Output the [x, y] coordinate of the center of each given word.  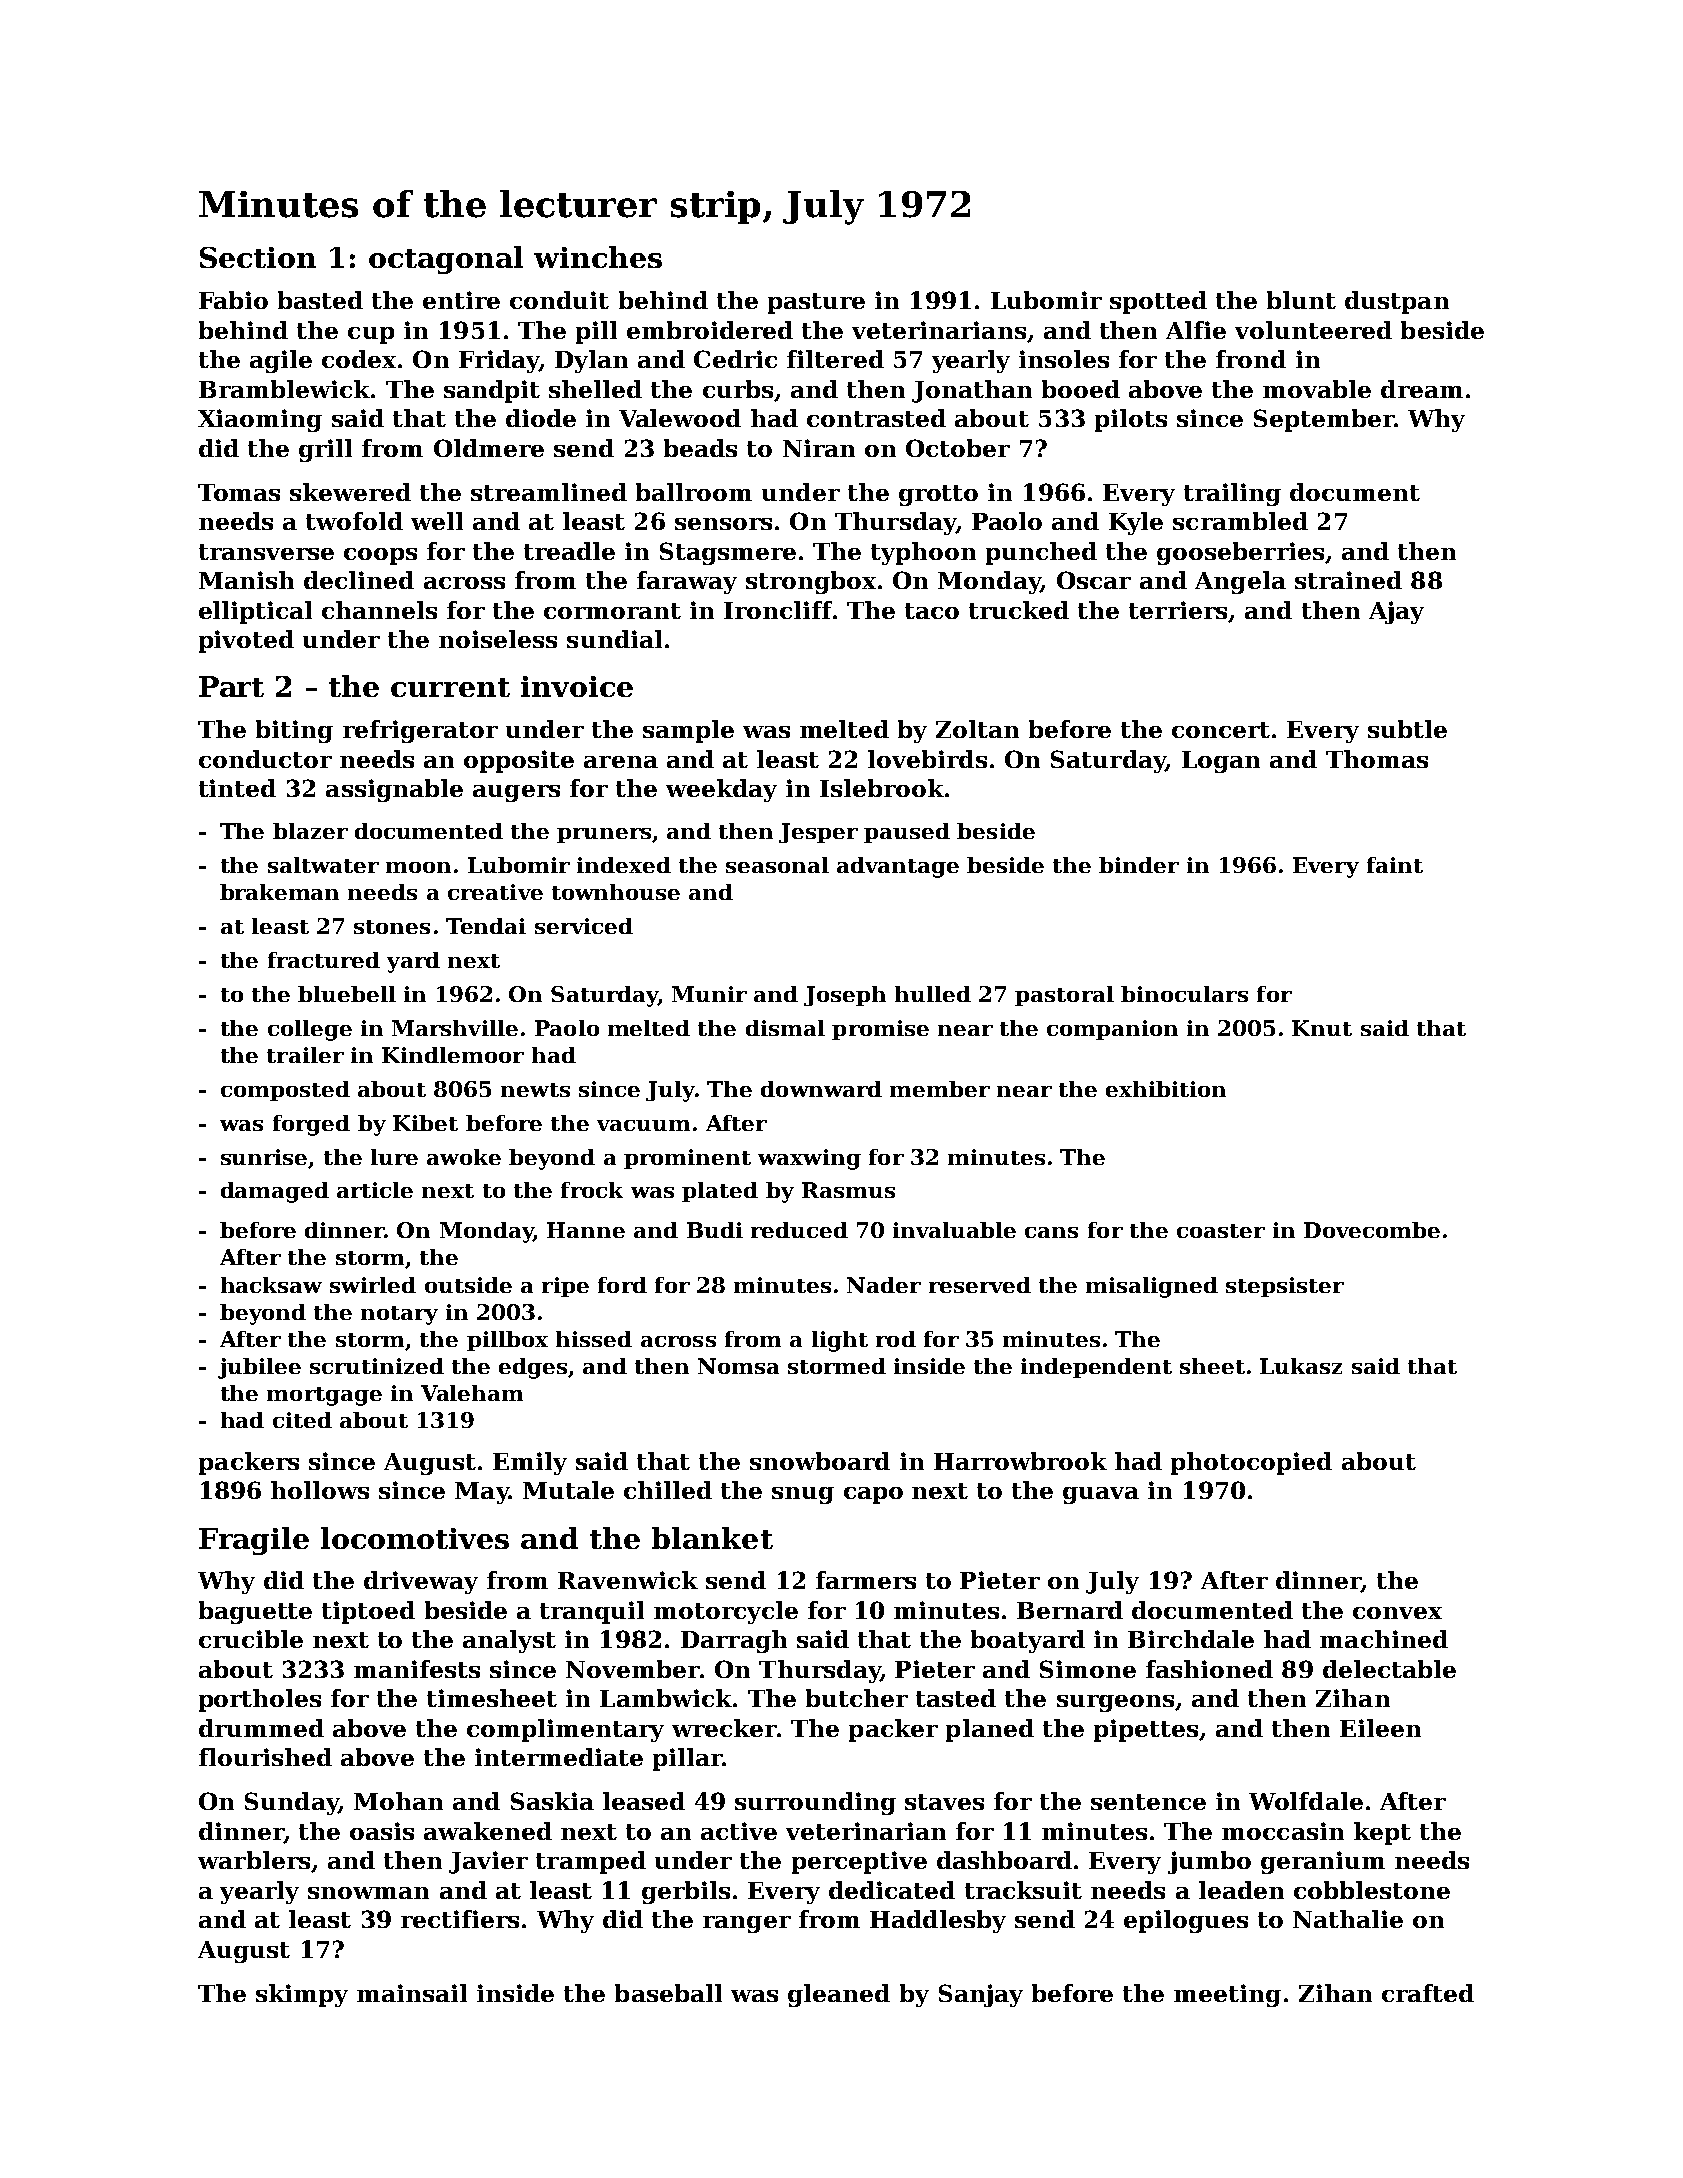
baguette [255, 1612]
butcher [857, 1698]
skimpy [302, 1995]
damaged [275, 1192]
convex [1397, 1613]
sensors [723, 524]
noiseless [498, 639]
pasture [816, 303]
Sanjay [981, 1995]
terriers [1178, 610]
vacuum [643, 1125]
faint [1395, 865]
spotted [1158, 302]
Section [258, 257]
